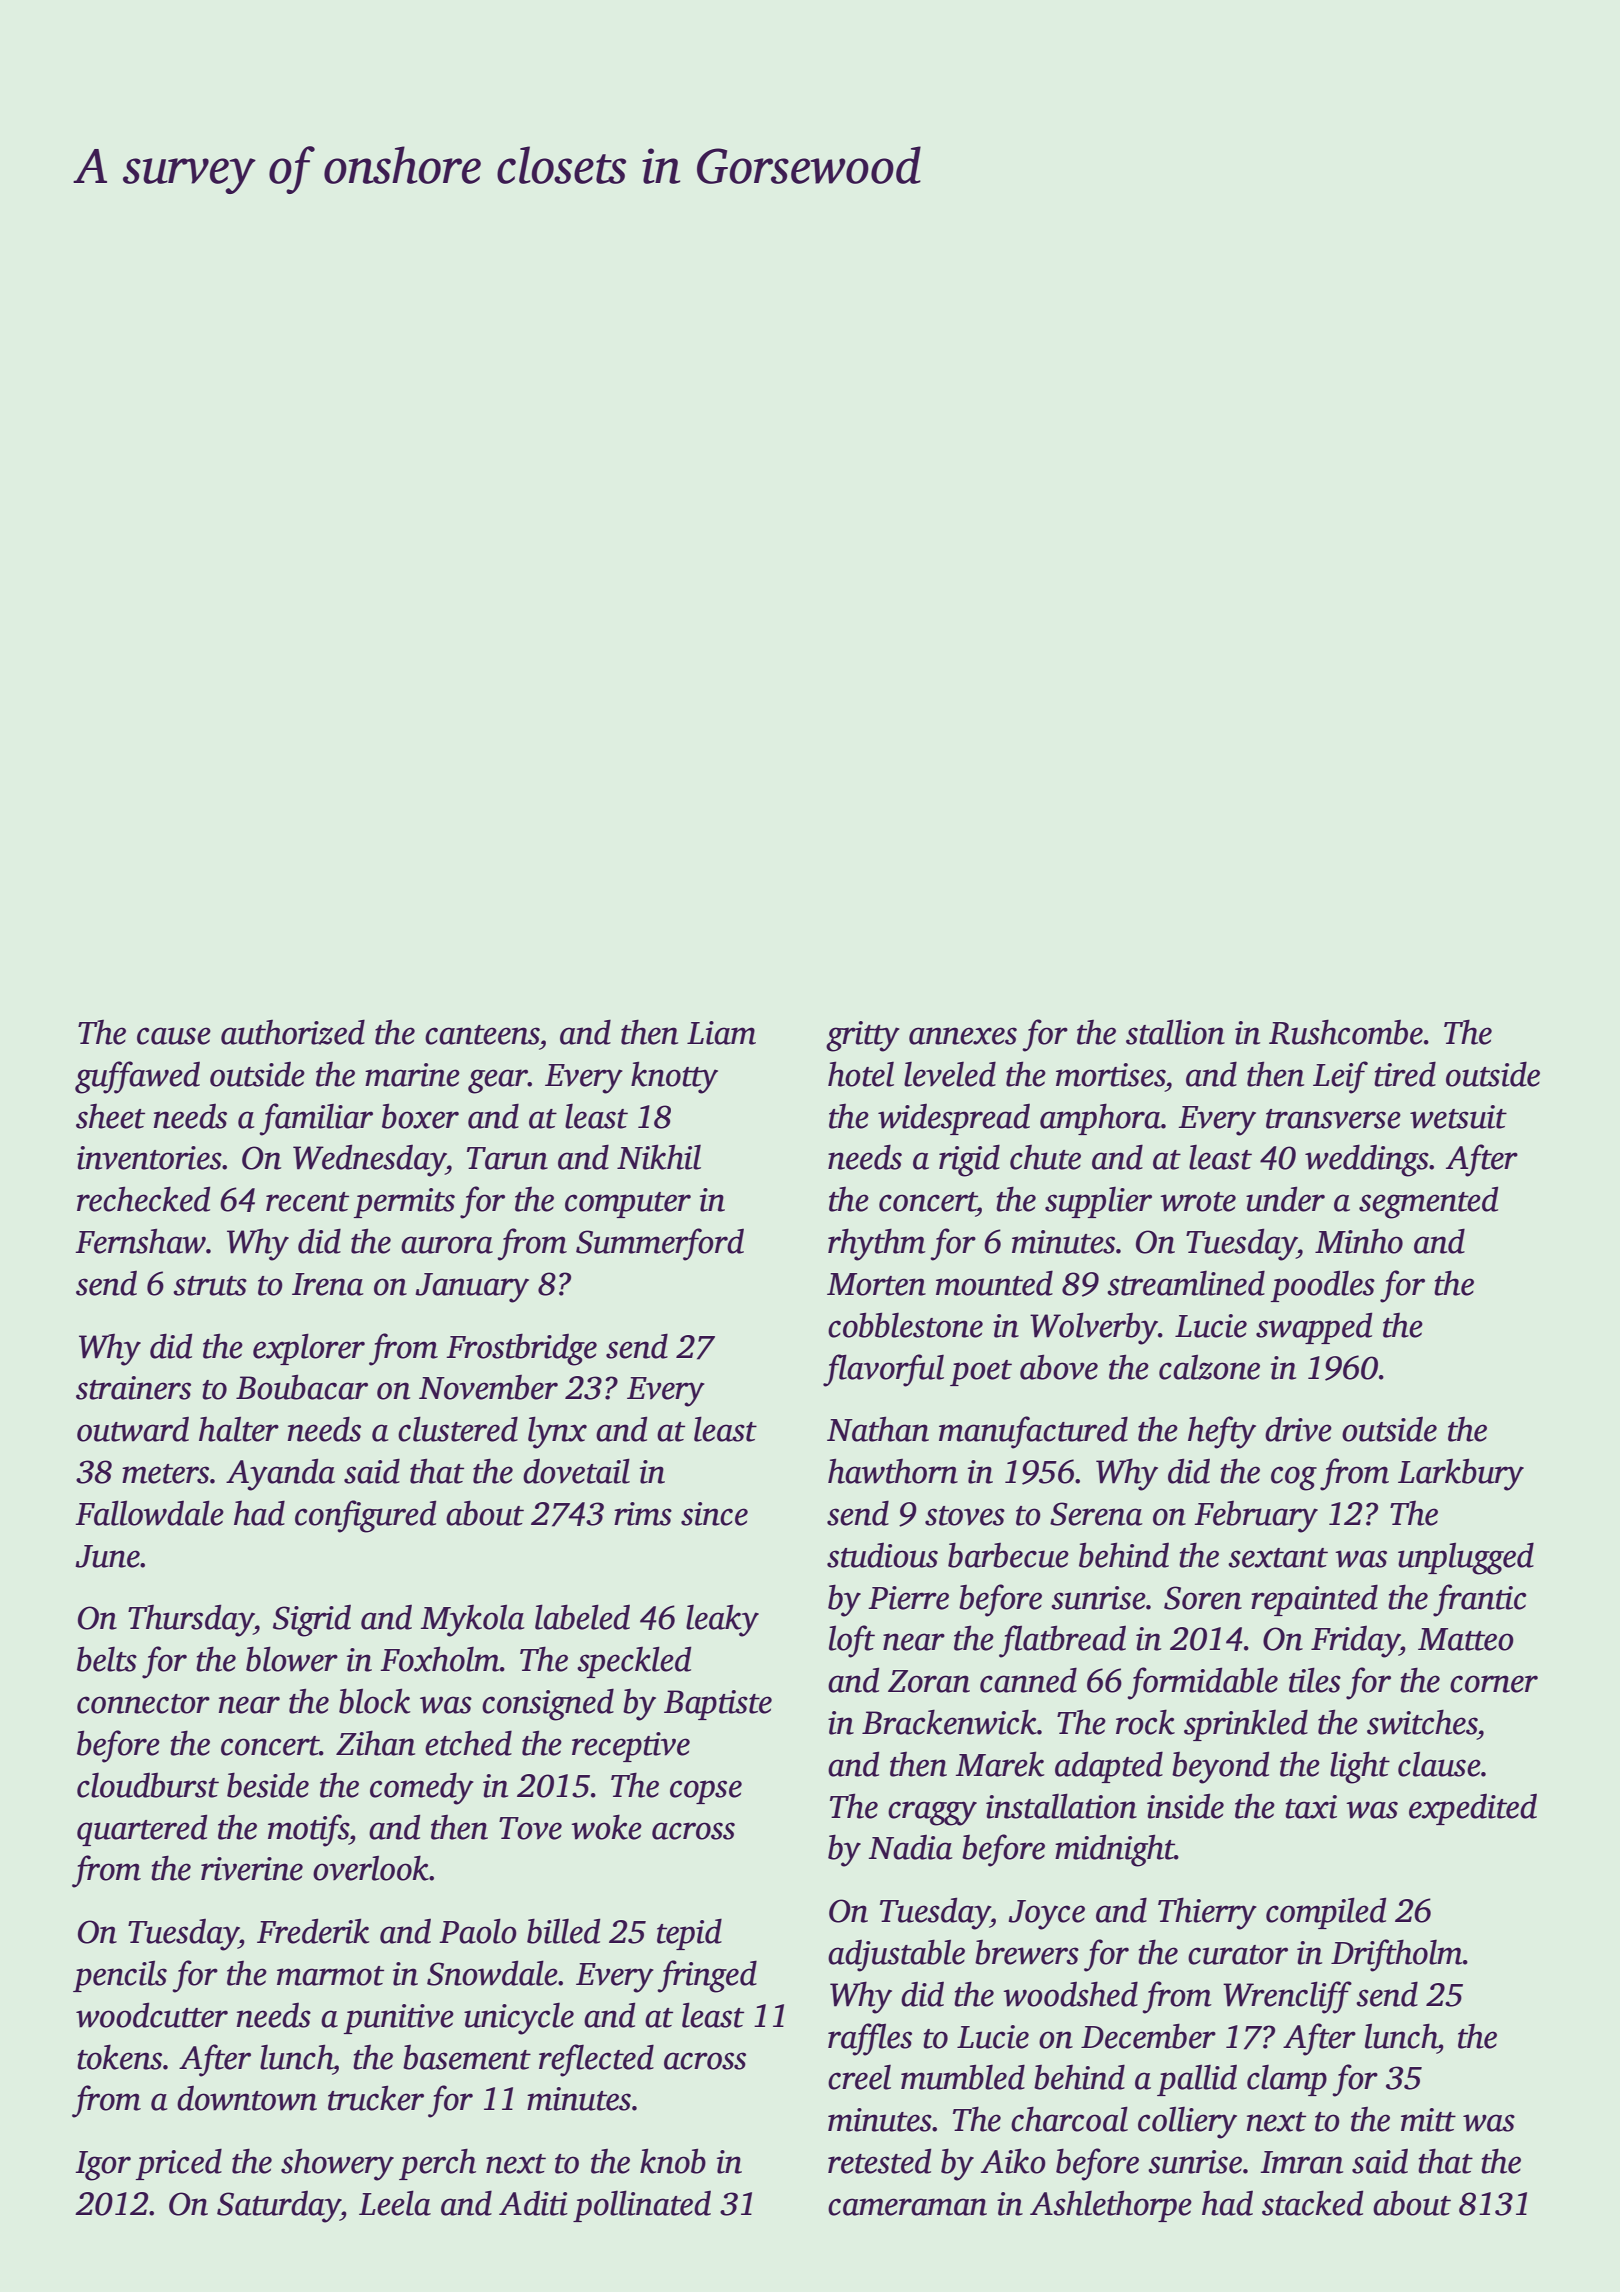 The image size is (1620, 2292). What do you see at coordinates (395, 2203) in the screenshot?
I see `Leela` at bounding box center [395, 2203].
